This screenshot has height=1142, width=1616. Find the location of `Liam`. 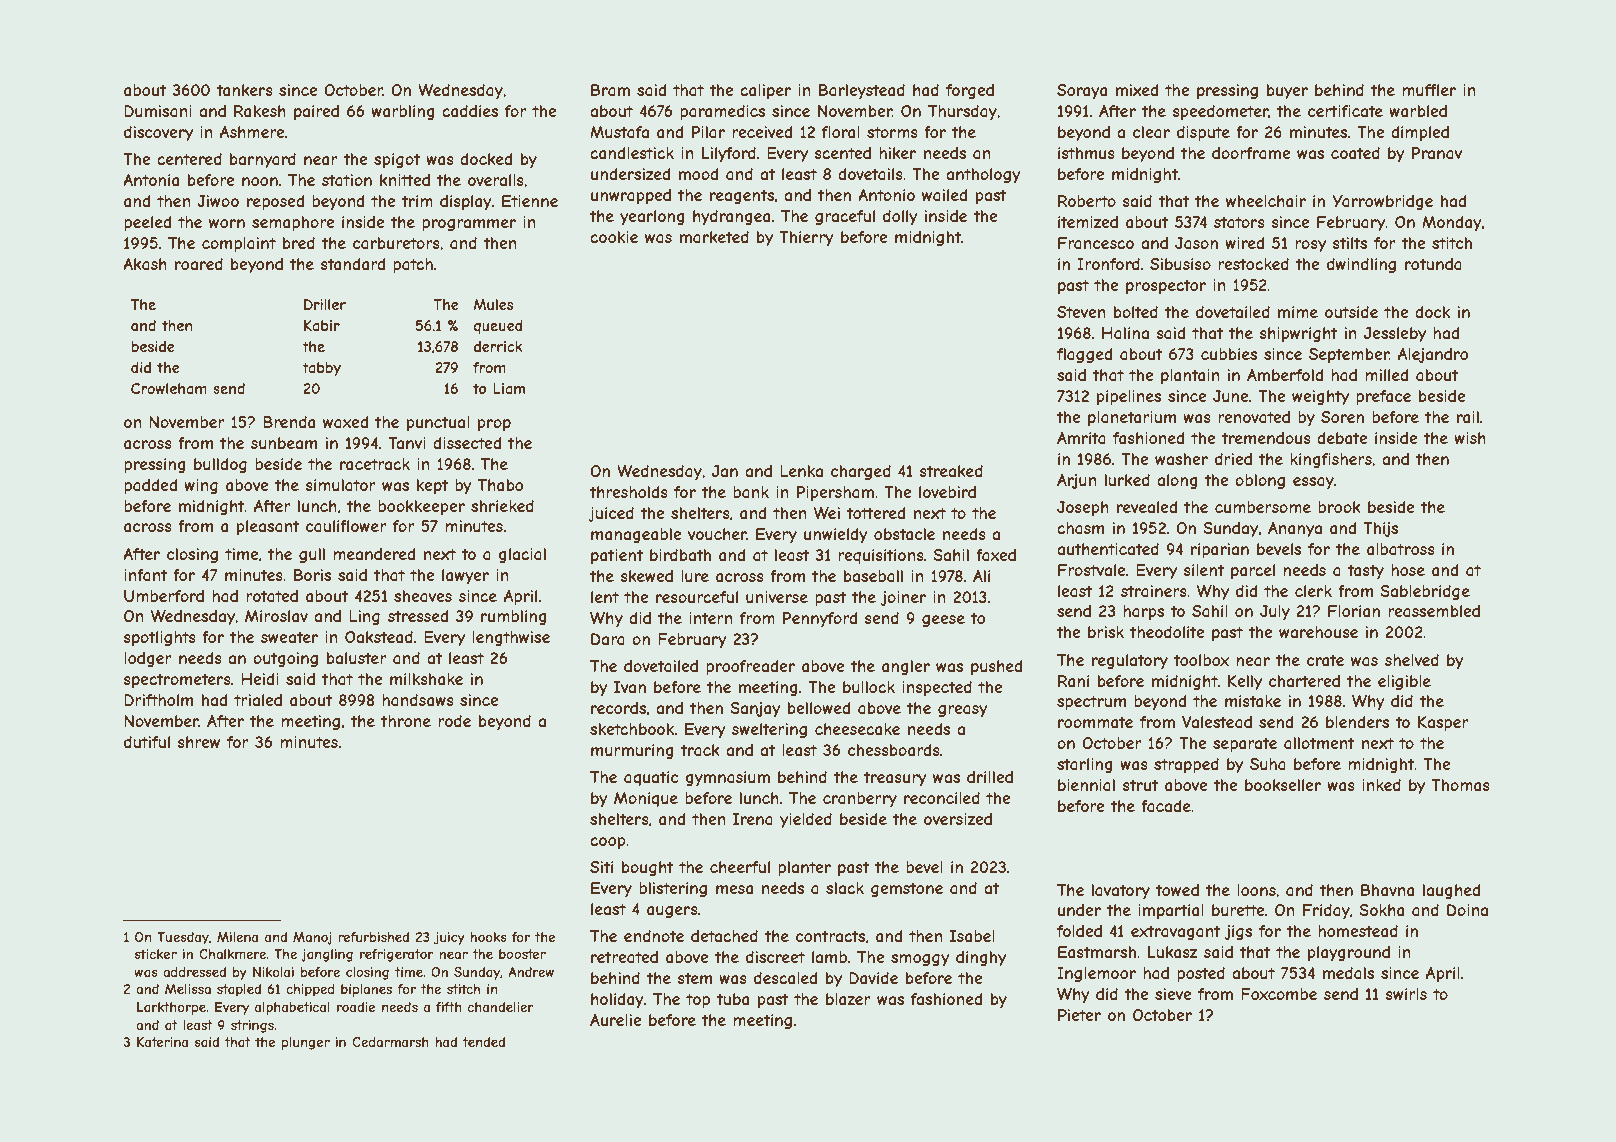

Liam is located at coordinates (509, 388).
